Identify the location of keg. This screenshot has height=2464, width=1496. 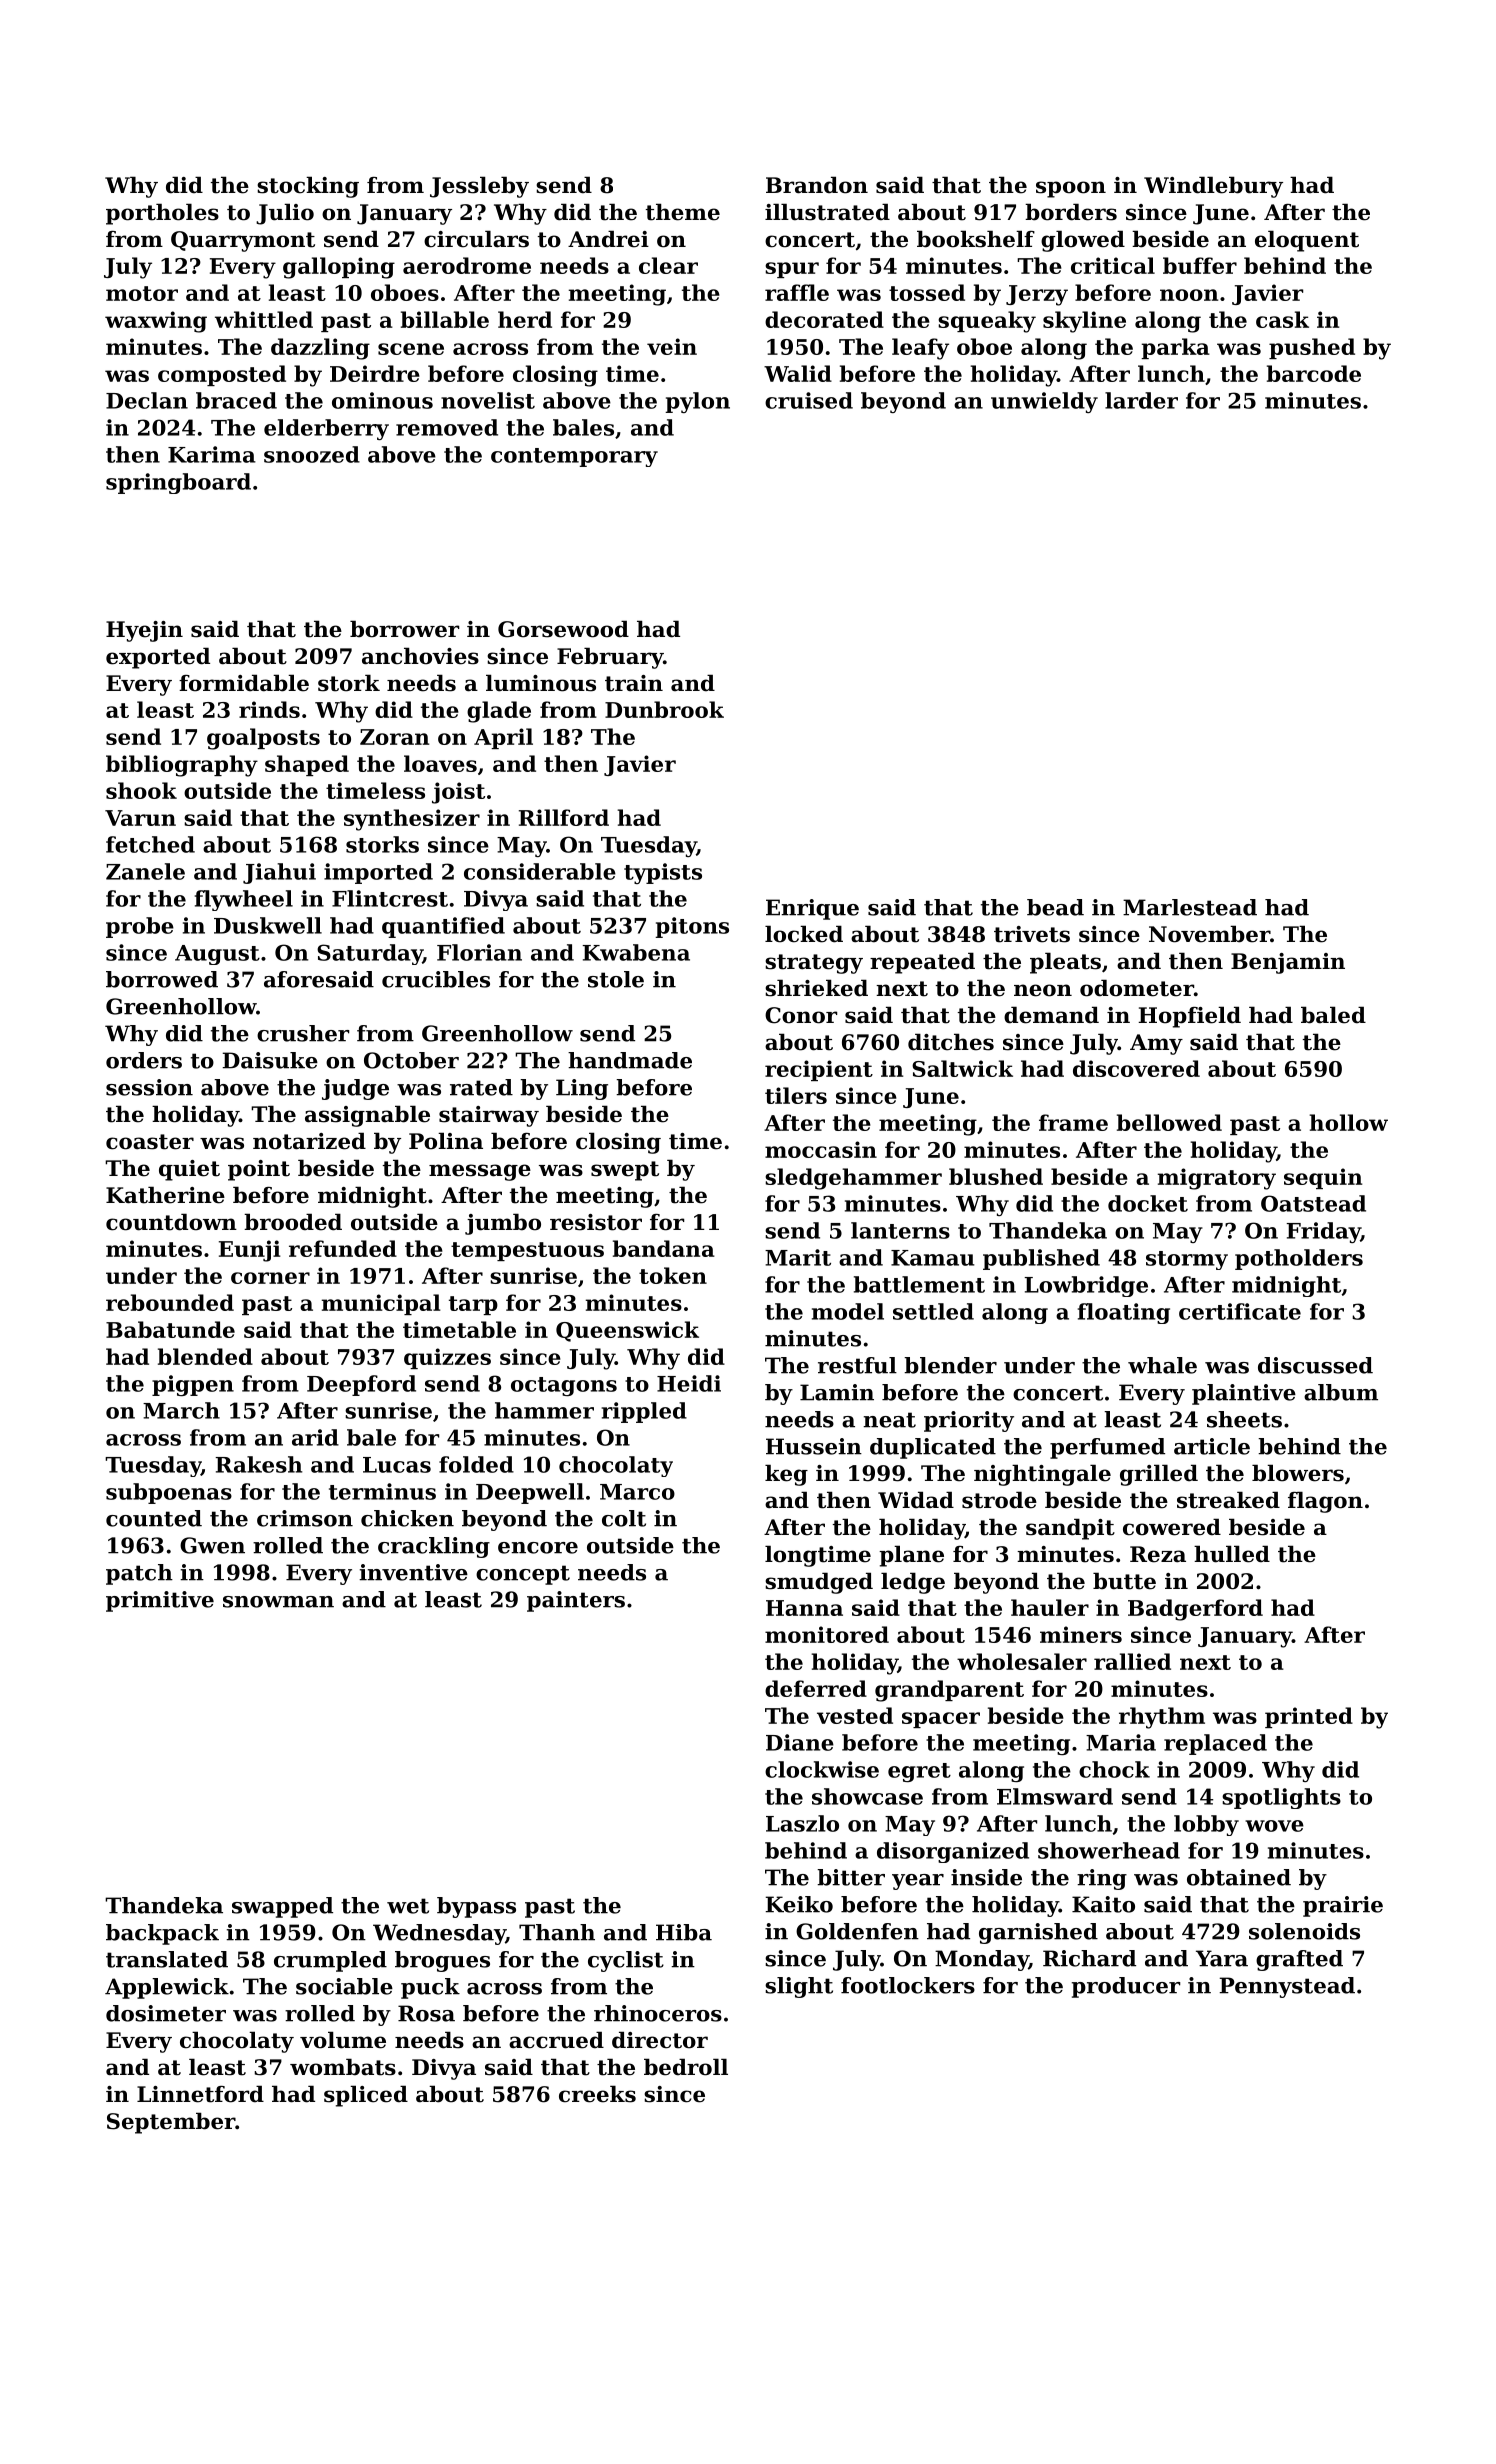
(786, 1475).
